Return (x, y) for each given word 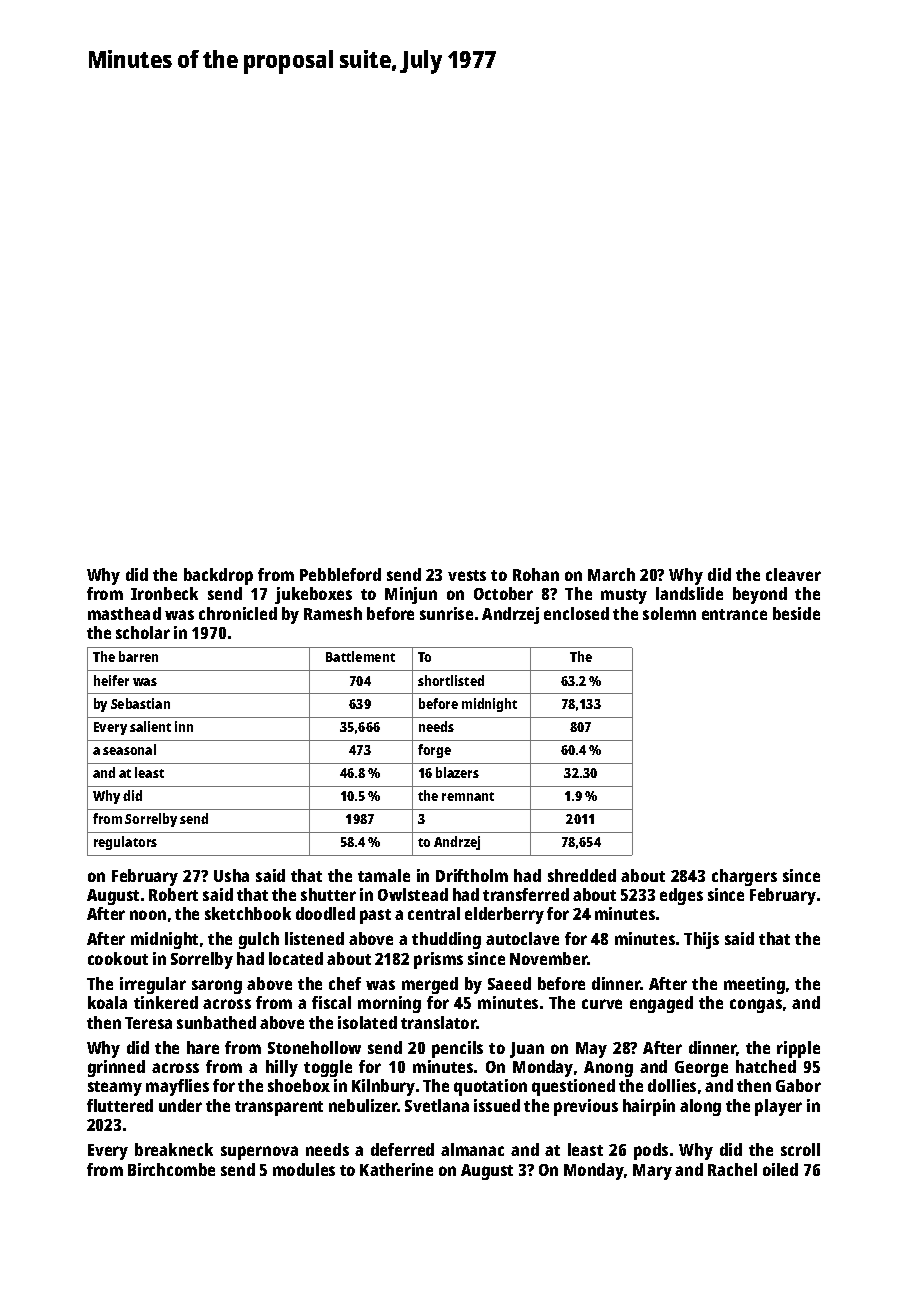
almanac (472, 1149)
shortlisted (451, 680)
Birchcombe (171, 1169)
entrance (734, 614)
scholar (143, 632)
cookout (118, 958)
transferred (526, 894)
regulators (125, 843)
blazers (457, 772)
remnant (468, 796)
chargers (744, 877)
